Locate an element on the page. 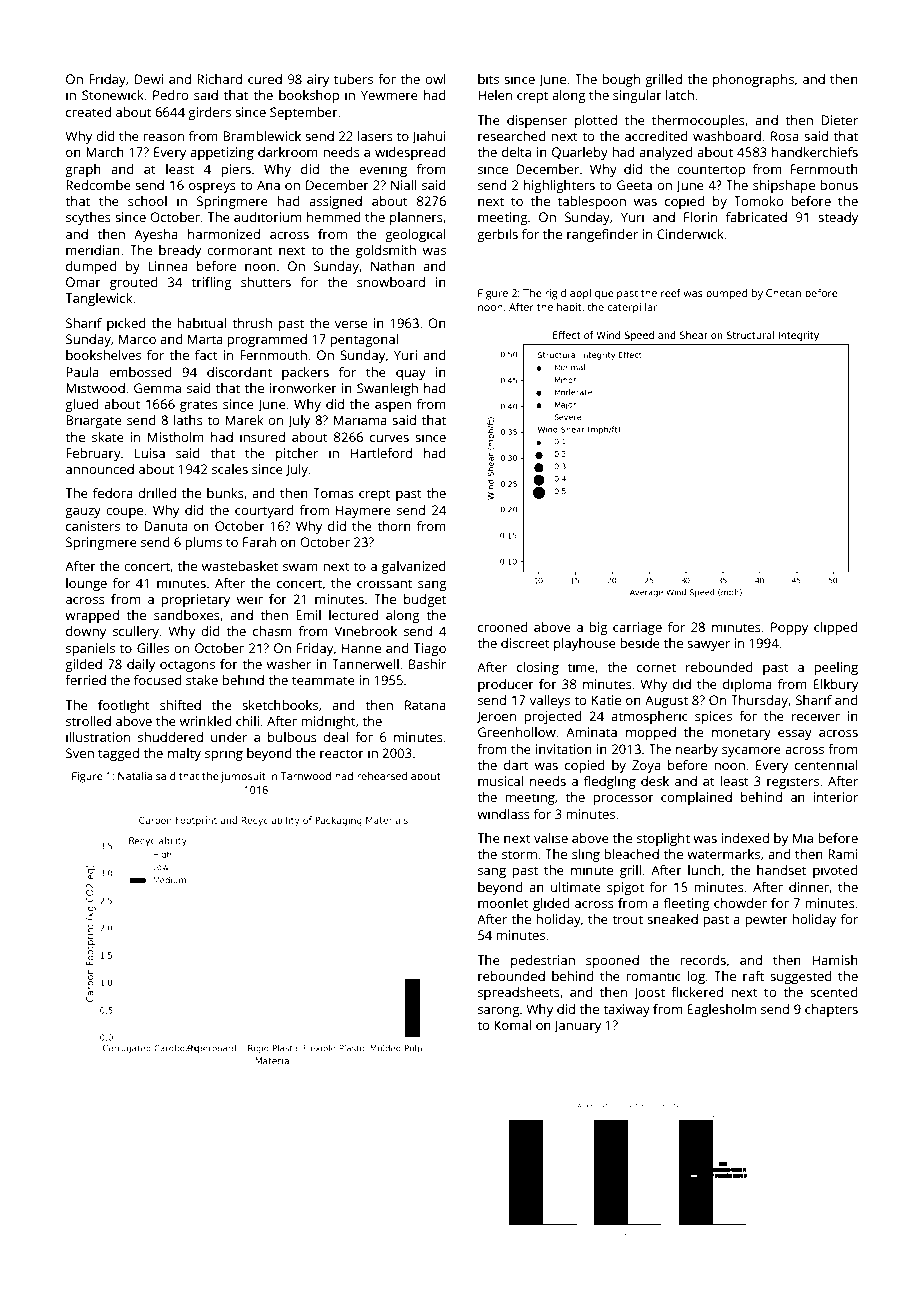 Image resolution: width=924 pixels, height=1308 pixels. processor is located at coordinates (623, 800).
